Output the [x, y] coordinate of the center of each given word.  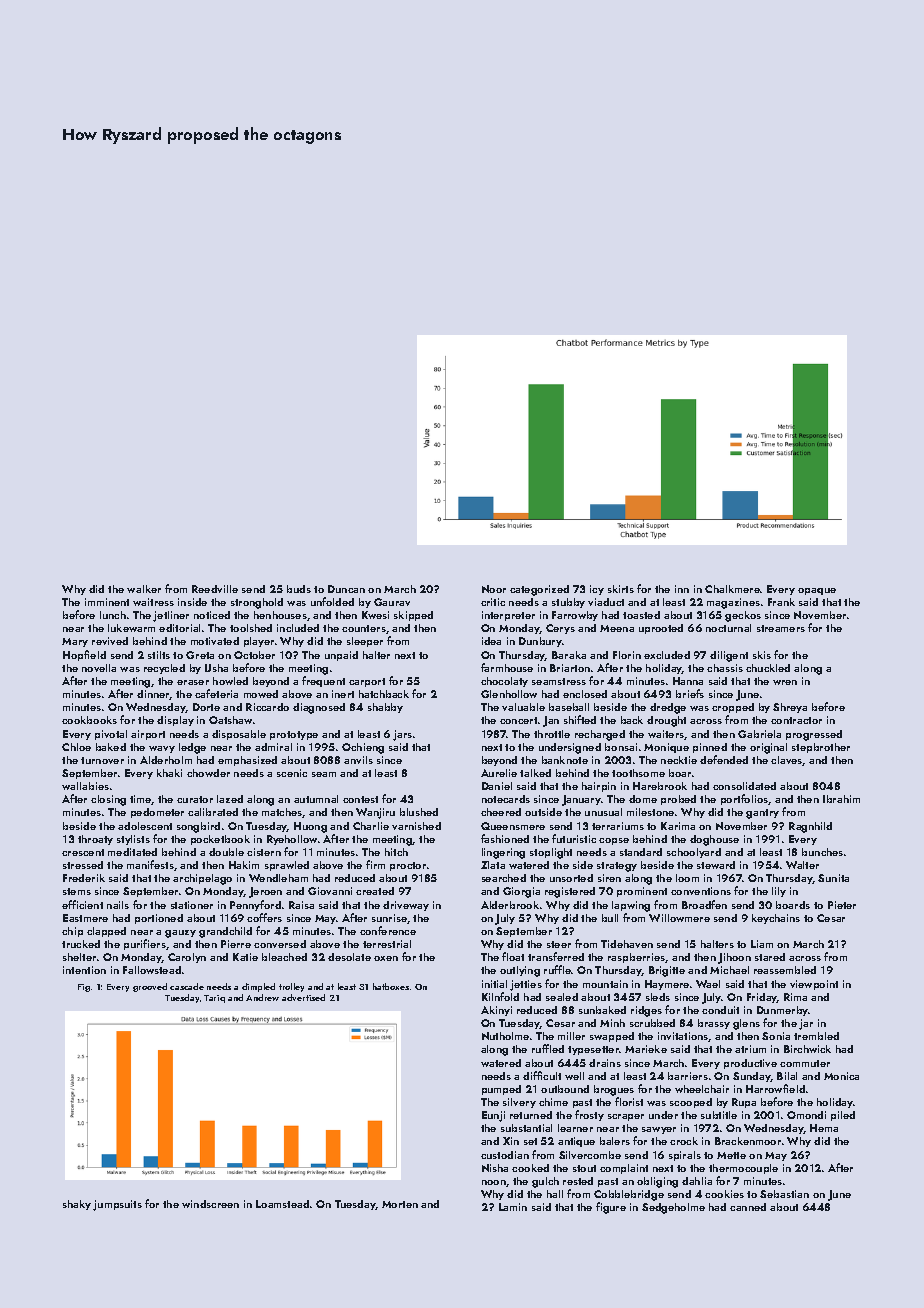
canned [748, 1207]
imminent [107, 602]
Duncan [346, 589]
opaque [817, 591]
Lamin [513, 1207]
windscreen [210, 1204]
